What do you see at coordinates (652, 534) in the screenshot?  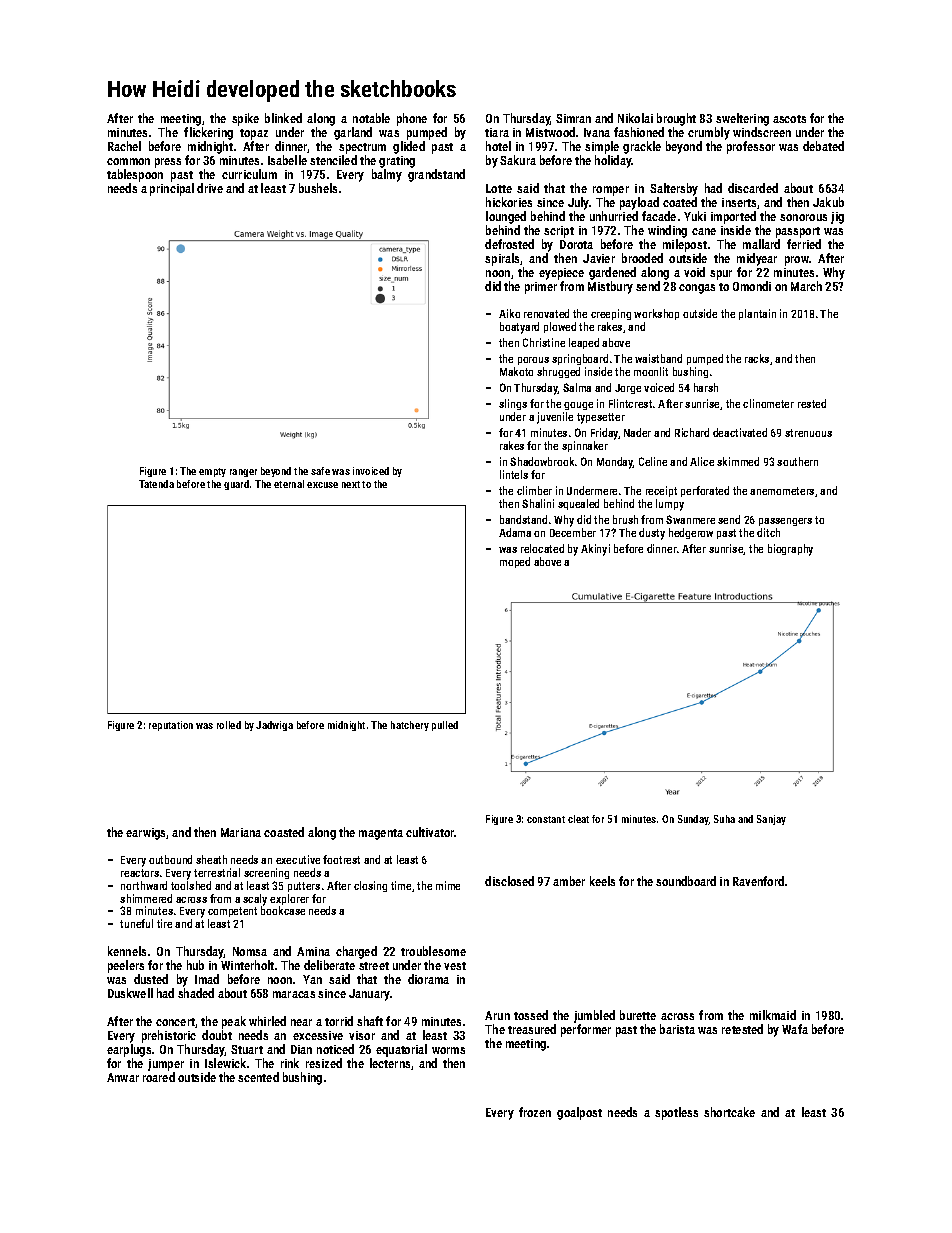 I see `dusty` at bounding box center [652, 534].
